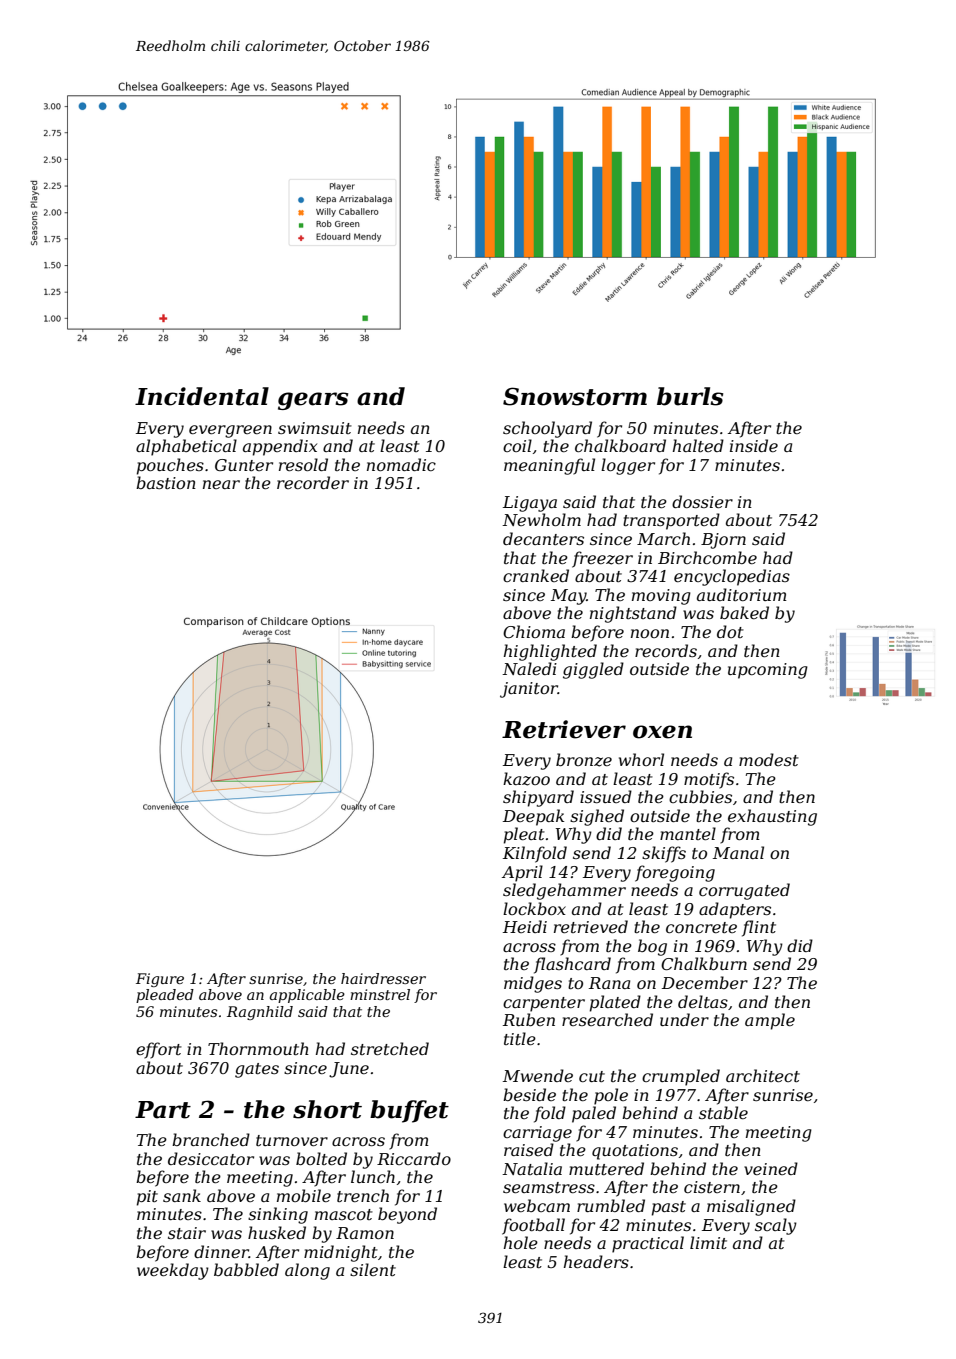 The width and height of the document is (956, 1359). I want to click on pit, so click(147, 1198).
